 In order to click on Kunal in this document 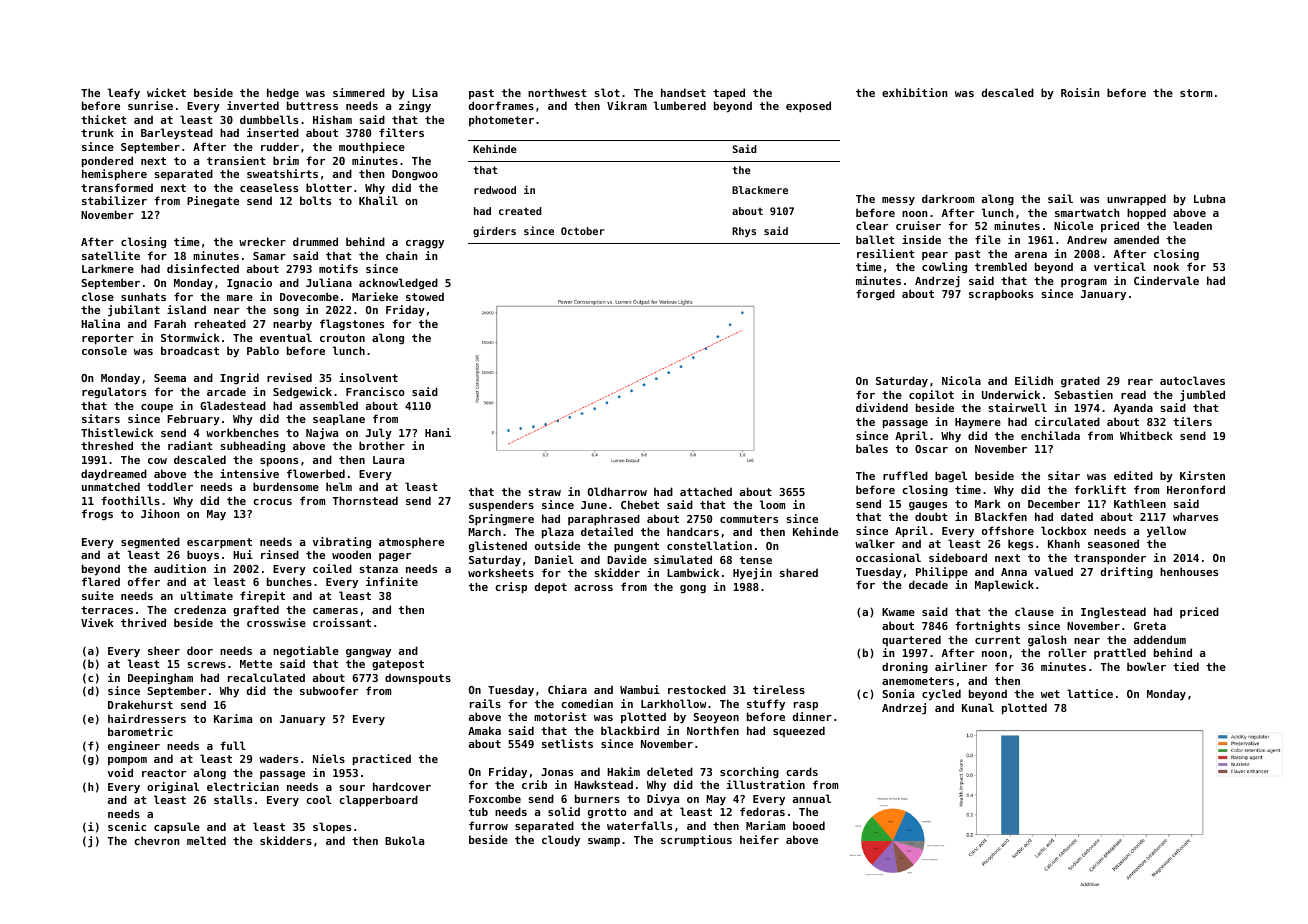, I will do `click(978, 707)`.
